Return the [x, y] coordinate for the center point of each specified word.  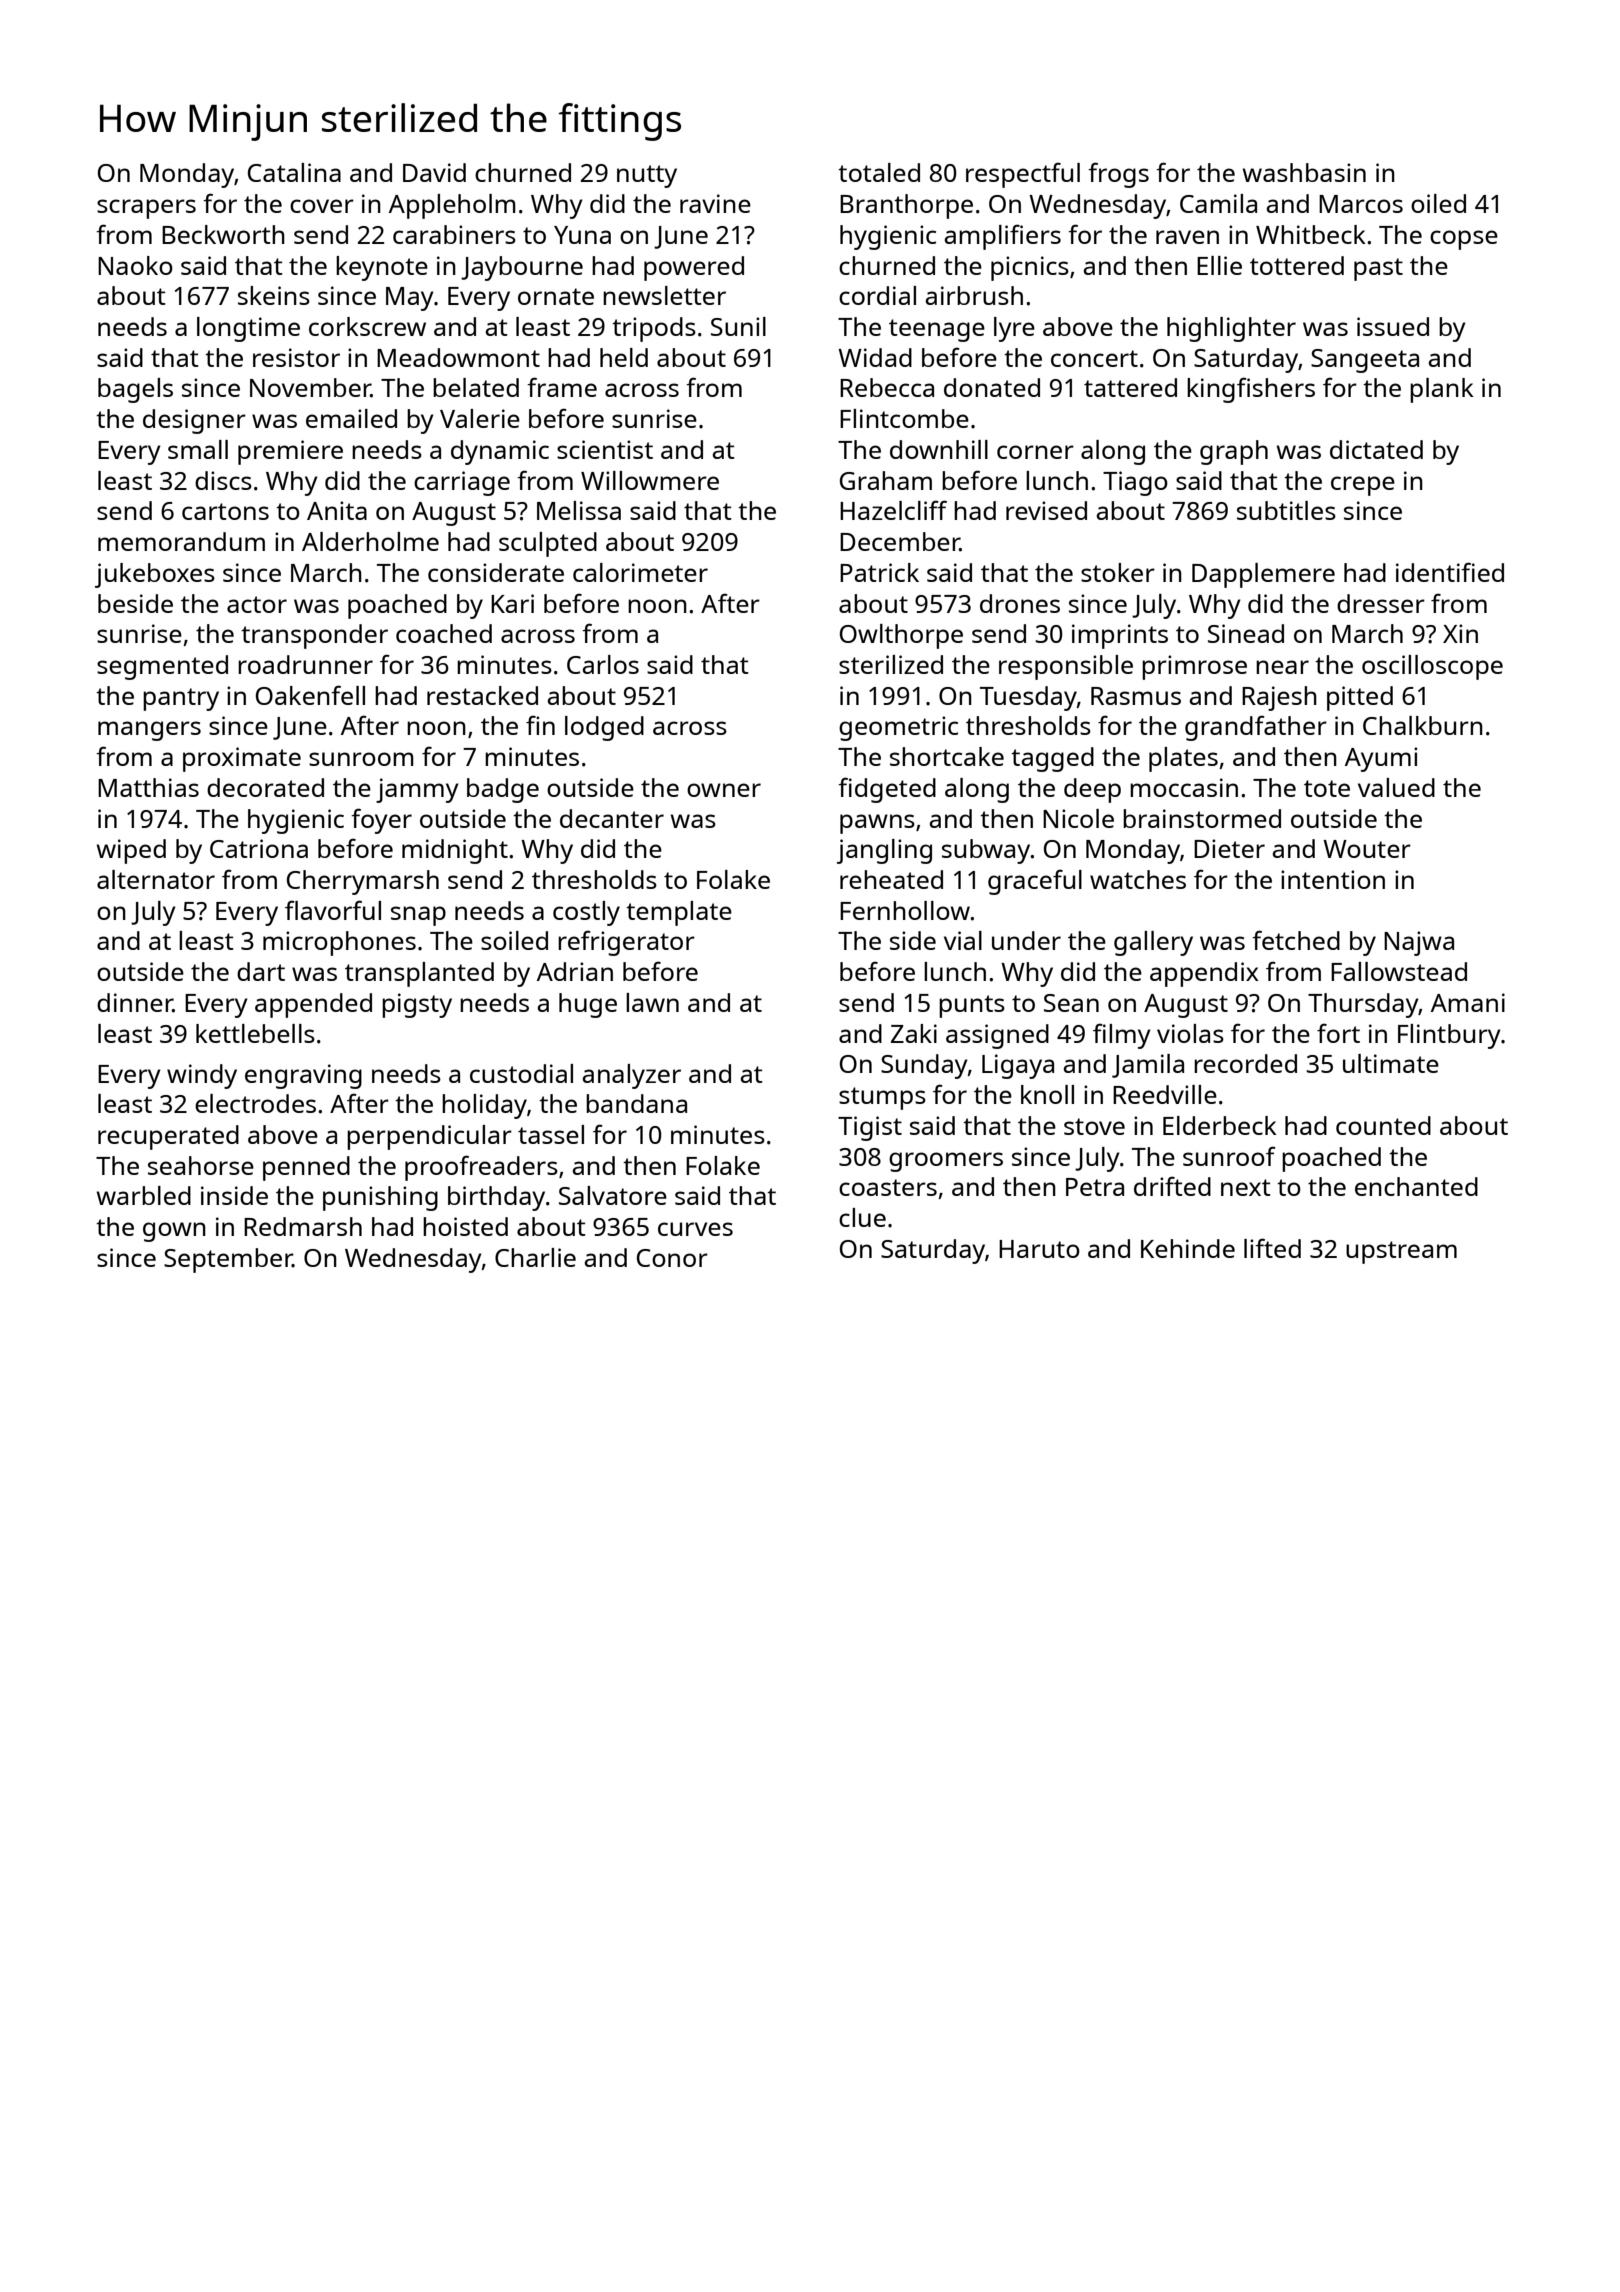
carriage [462, 483]
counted [1383, 1125]
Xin [1460, 633]
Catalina [294, 172]
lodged [604, 728]
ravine [715, 203]
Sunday [924, 1066]
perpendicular [429, 1137]
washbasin [1304, 172]
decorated [265, 787]
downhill [939, 449]
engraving [303, 1076]
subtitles [1286, 510]
